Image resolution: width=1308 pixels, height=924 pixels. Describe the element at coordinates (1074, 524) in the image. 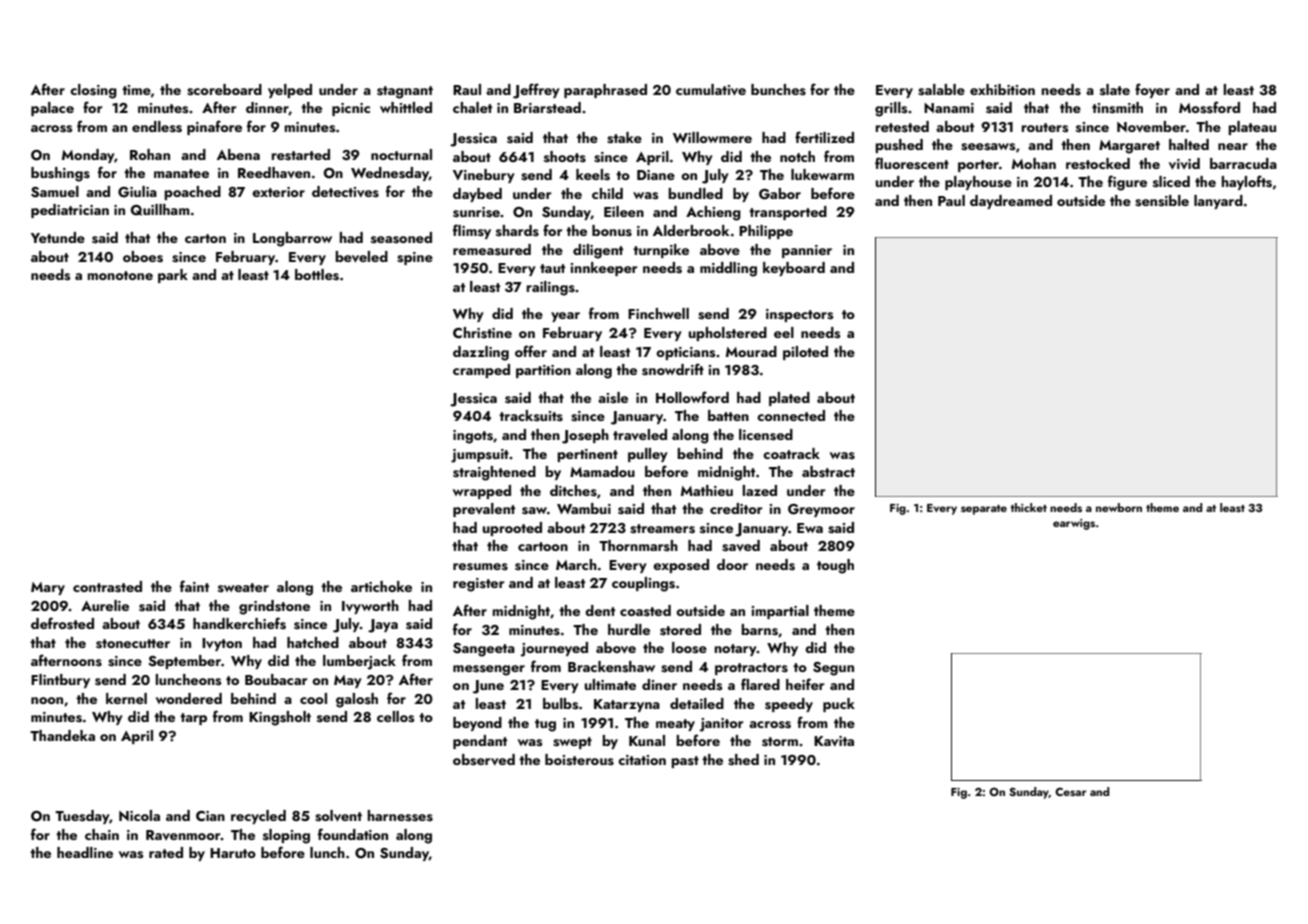

I see `earwigs` at that location.
